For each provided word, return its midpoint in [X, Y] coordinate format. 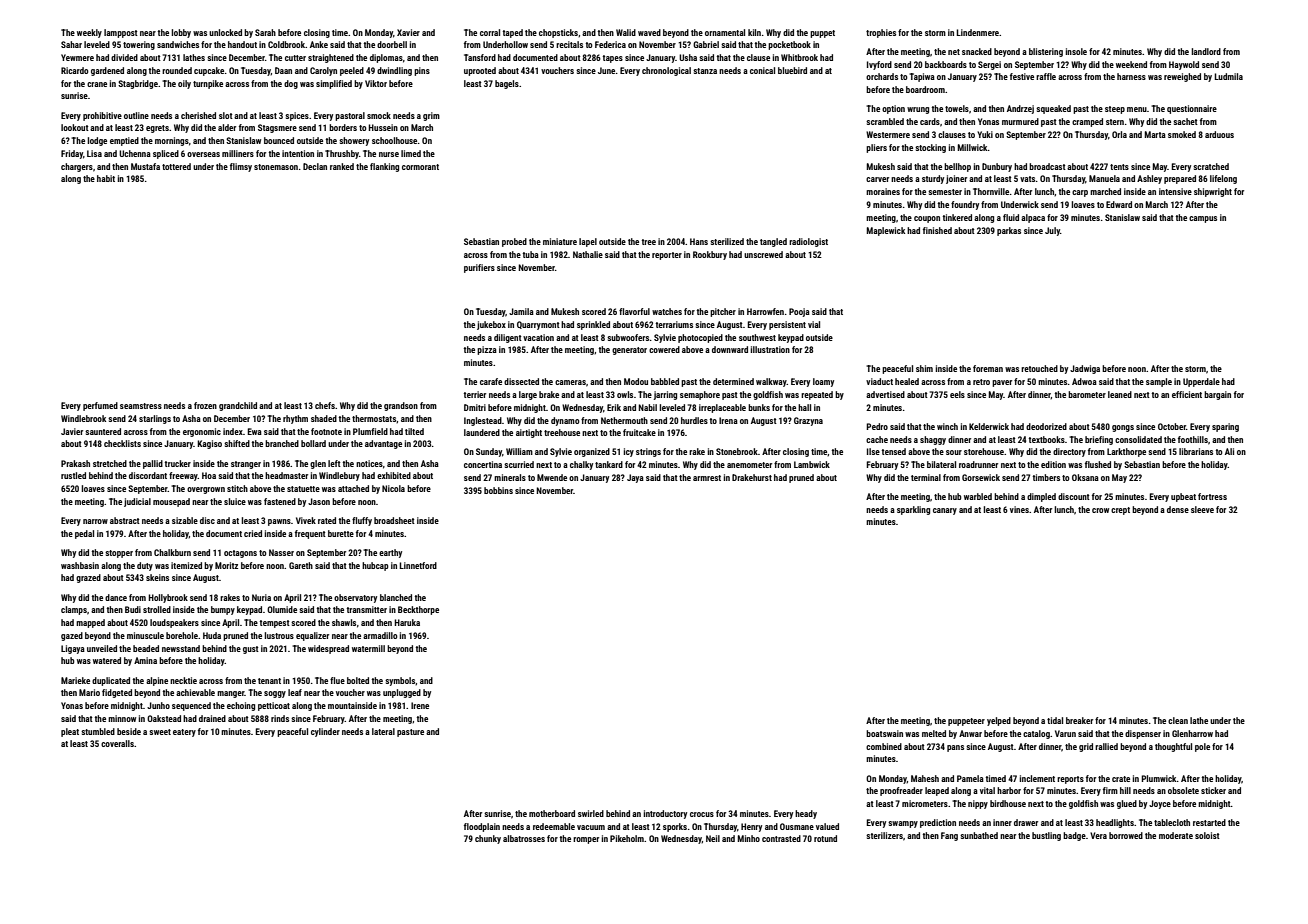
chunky [488, 839]
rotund [825, 838]
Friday [72, 154]
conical [762, 70]
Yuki [985, 134]
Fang [949, 836]
